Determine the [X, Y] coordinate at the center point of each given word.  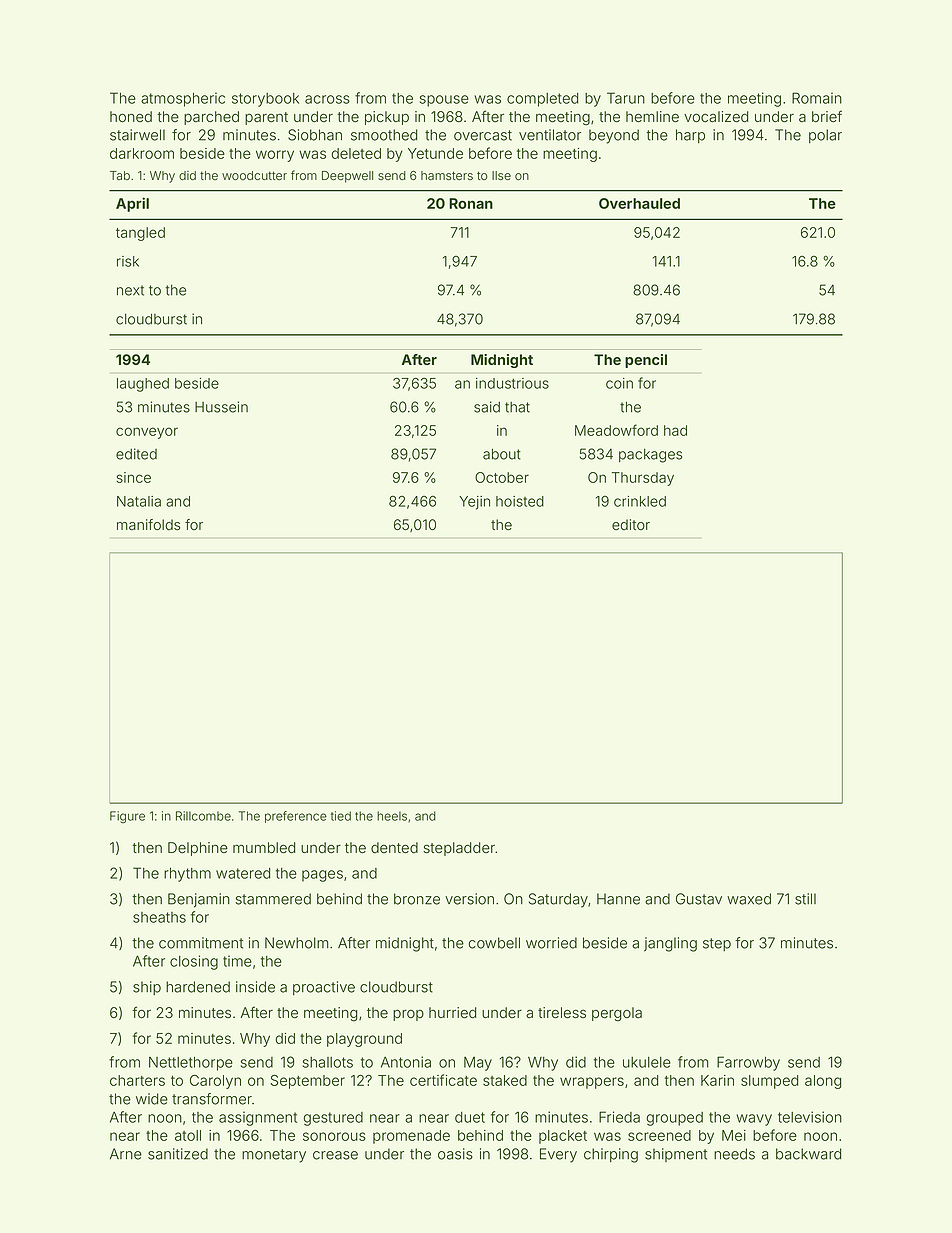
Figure [127, 817]
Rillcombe [203, 816]
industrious [512, 383]
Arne [126, 1154]
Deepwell [347, 177]
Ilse [501, 175]
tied [341, 816]
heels [392, 816]
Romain [817, 98]
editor [631, 525]
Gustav [699, 899]
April [132, 204]
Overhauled [639, 203]
